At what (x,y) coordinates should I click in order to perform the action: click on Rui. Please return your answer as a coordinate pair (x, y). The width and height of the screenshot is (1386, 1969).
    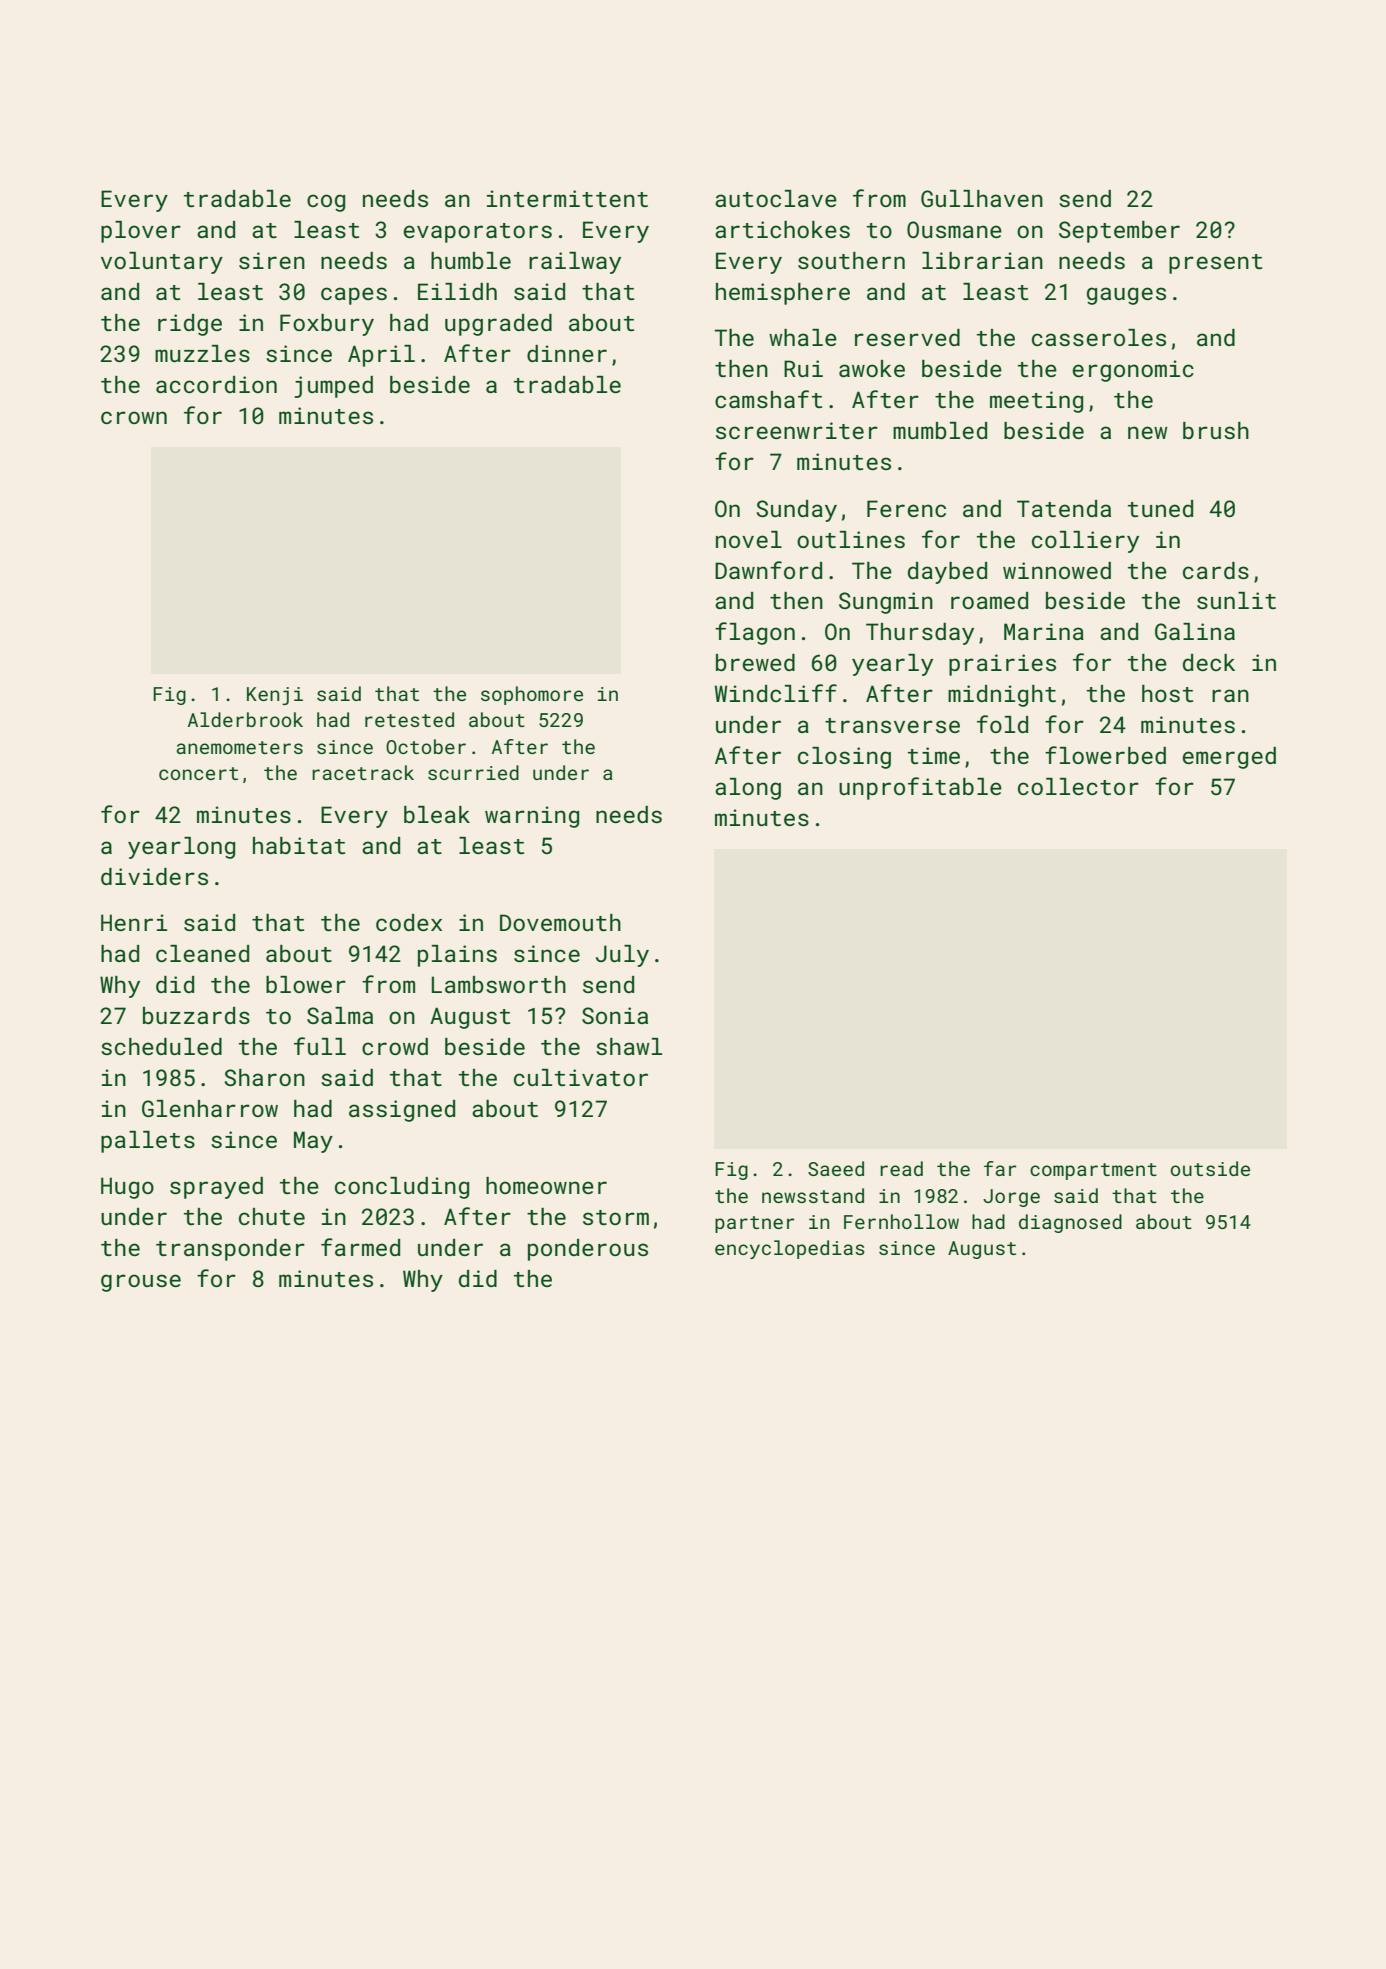
    Looking at the image, I should click on (803, 368).
